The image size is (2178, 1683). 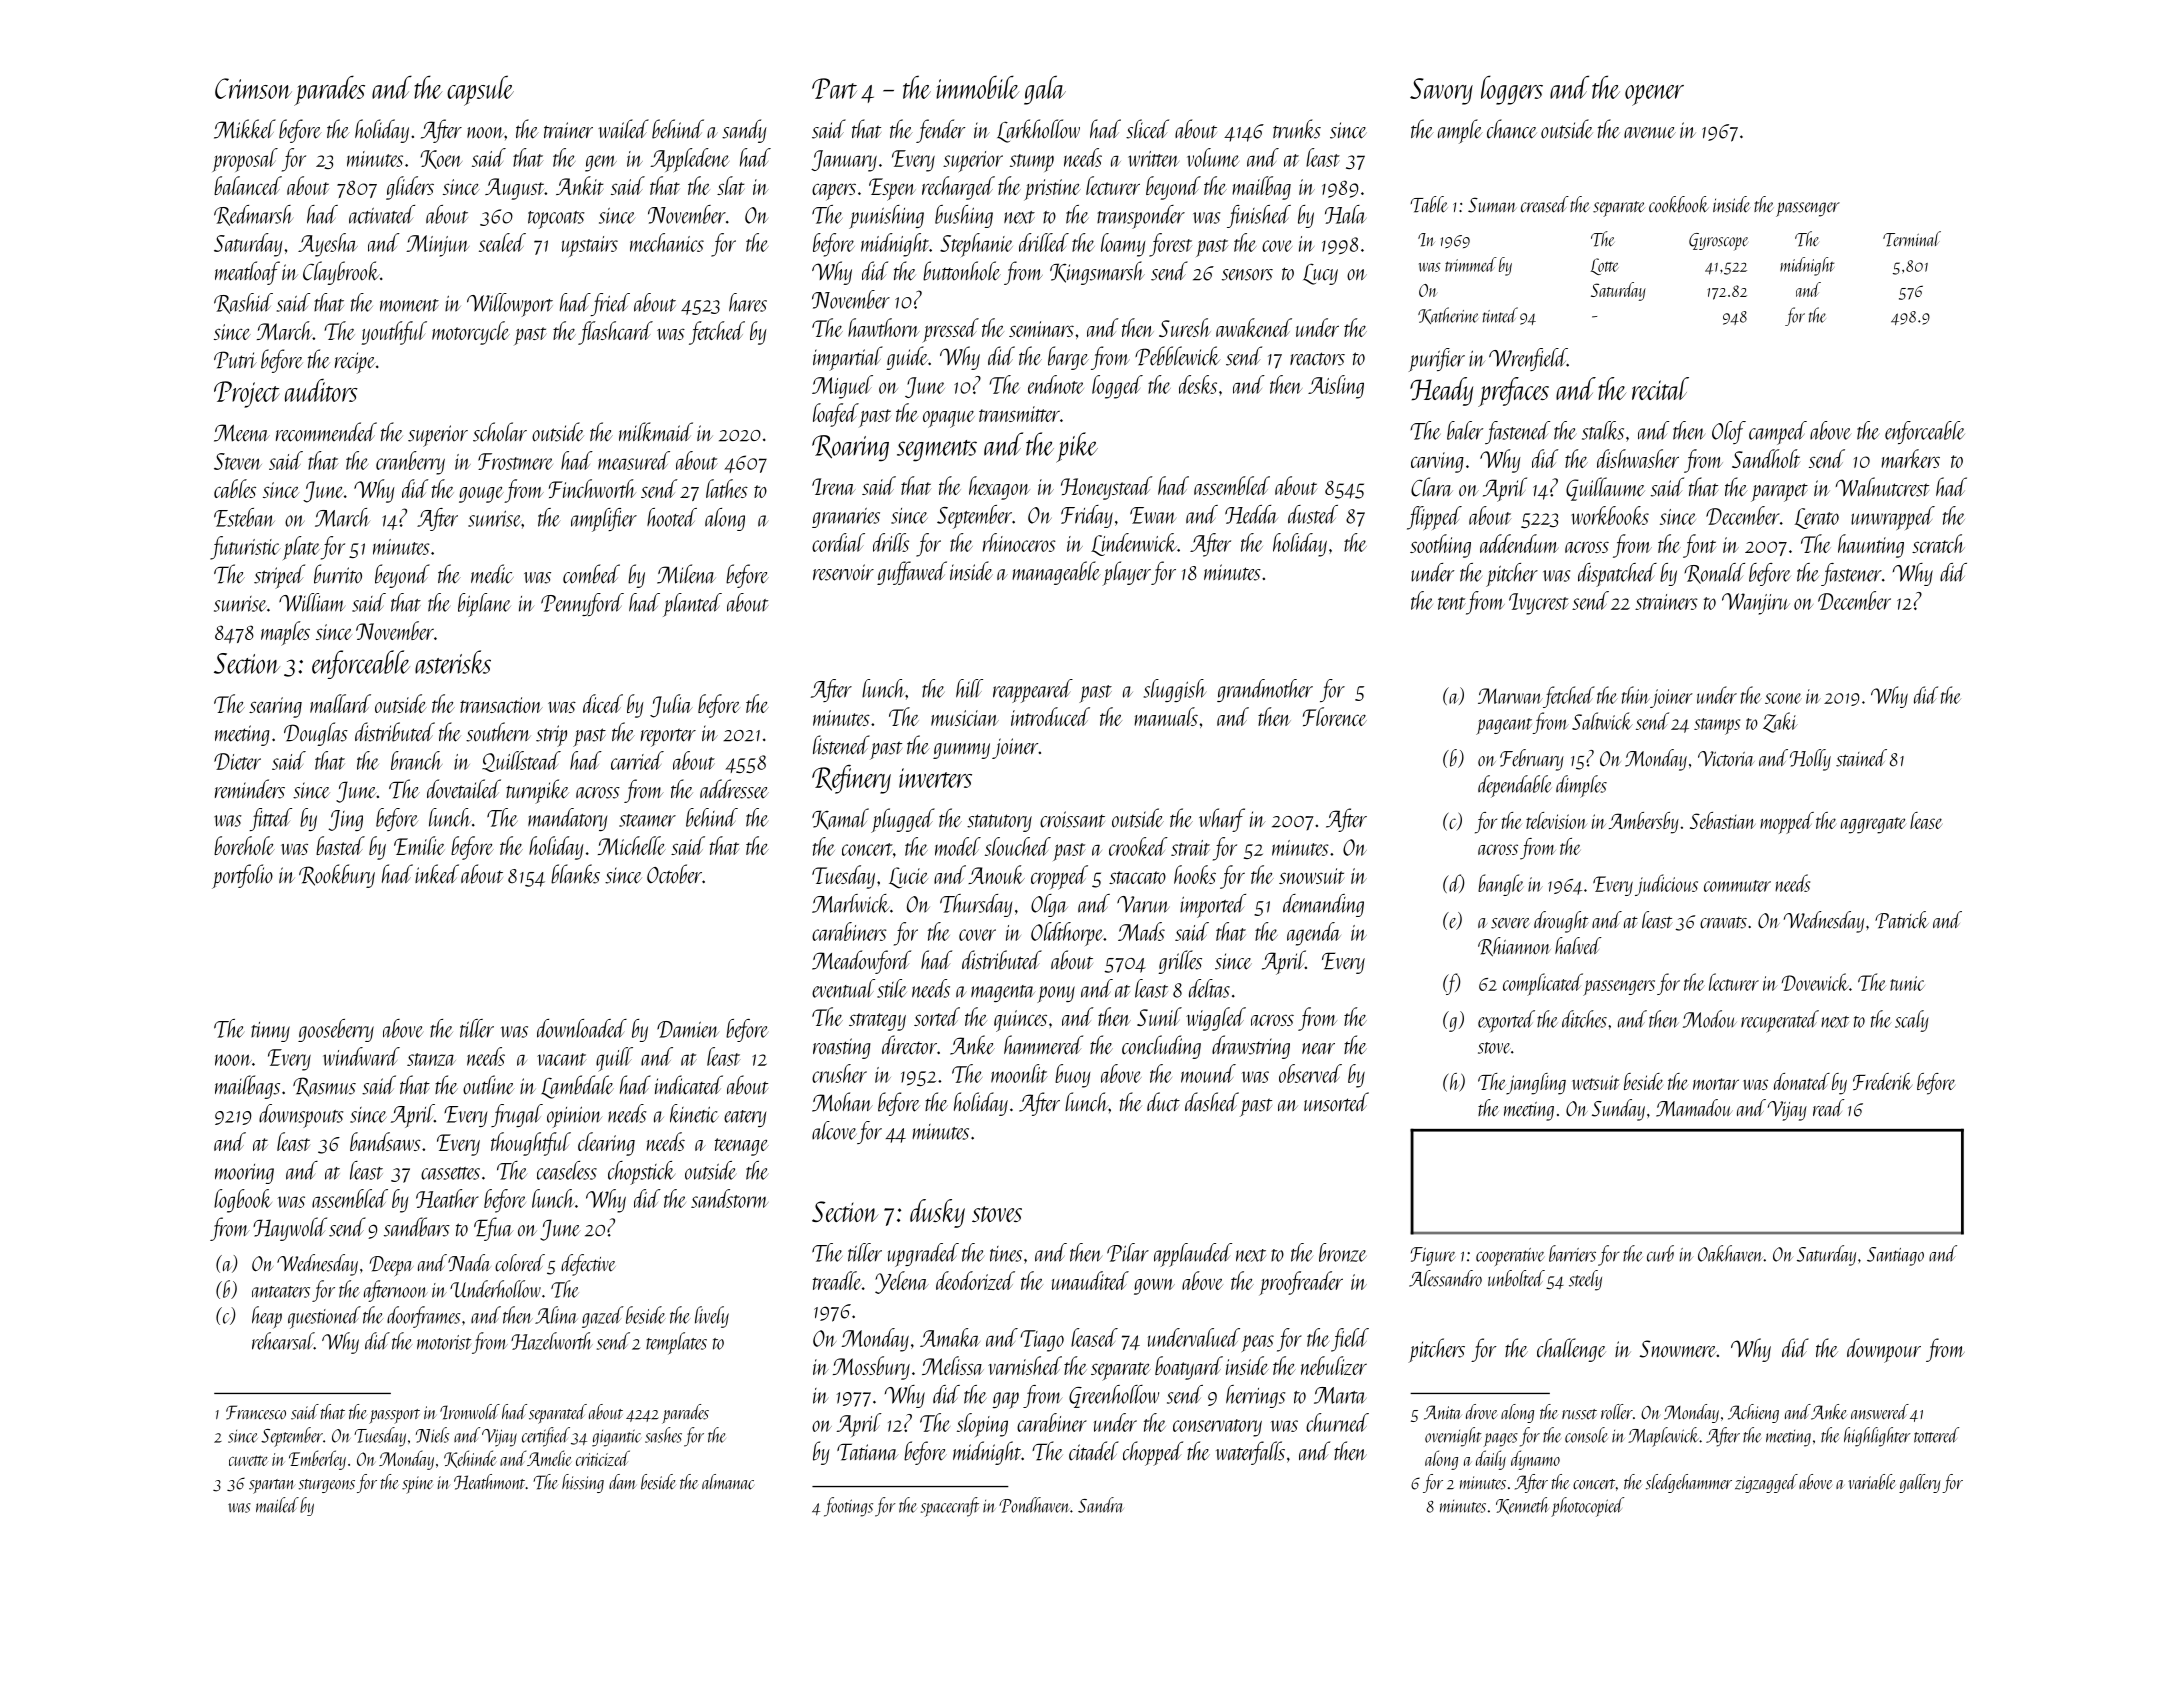 What do you see at coordinates (338, 574) in the screenshot?
I see `burrito` at bounding box center [338, 574].
